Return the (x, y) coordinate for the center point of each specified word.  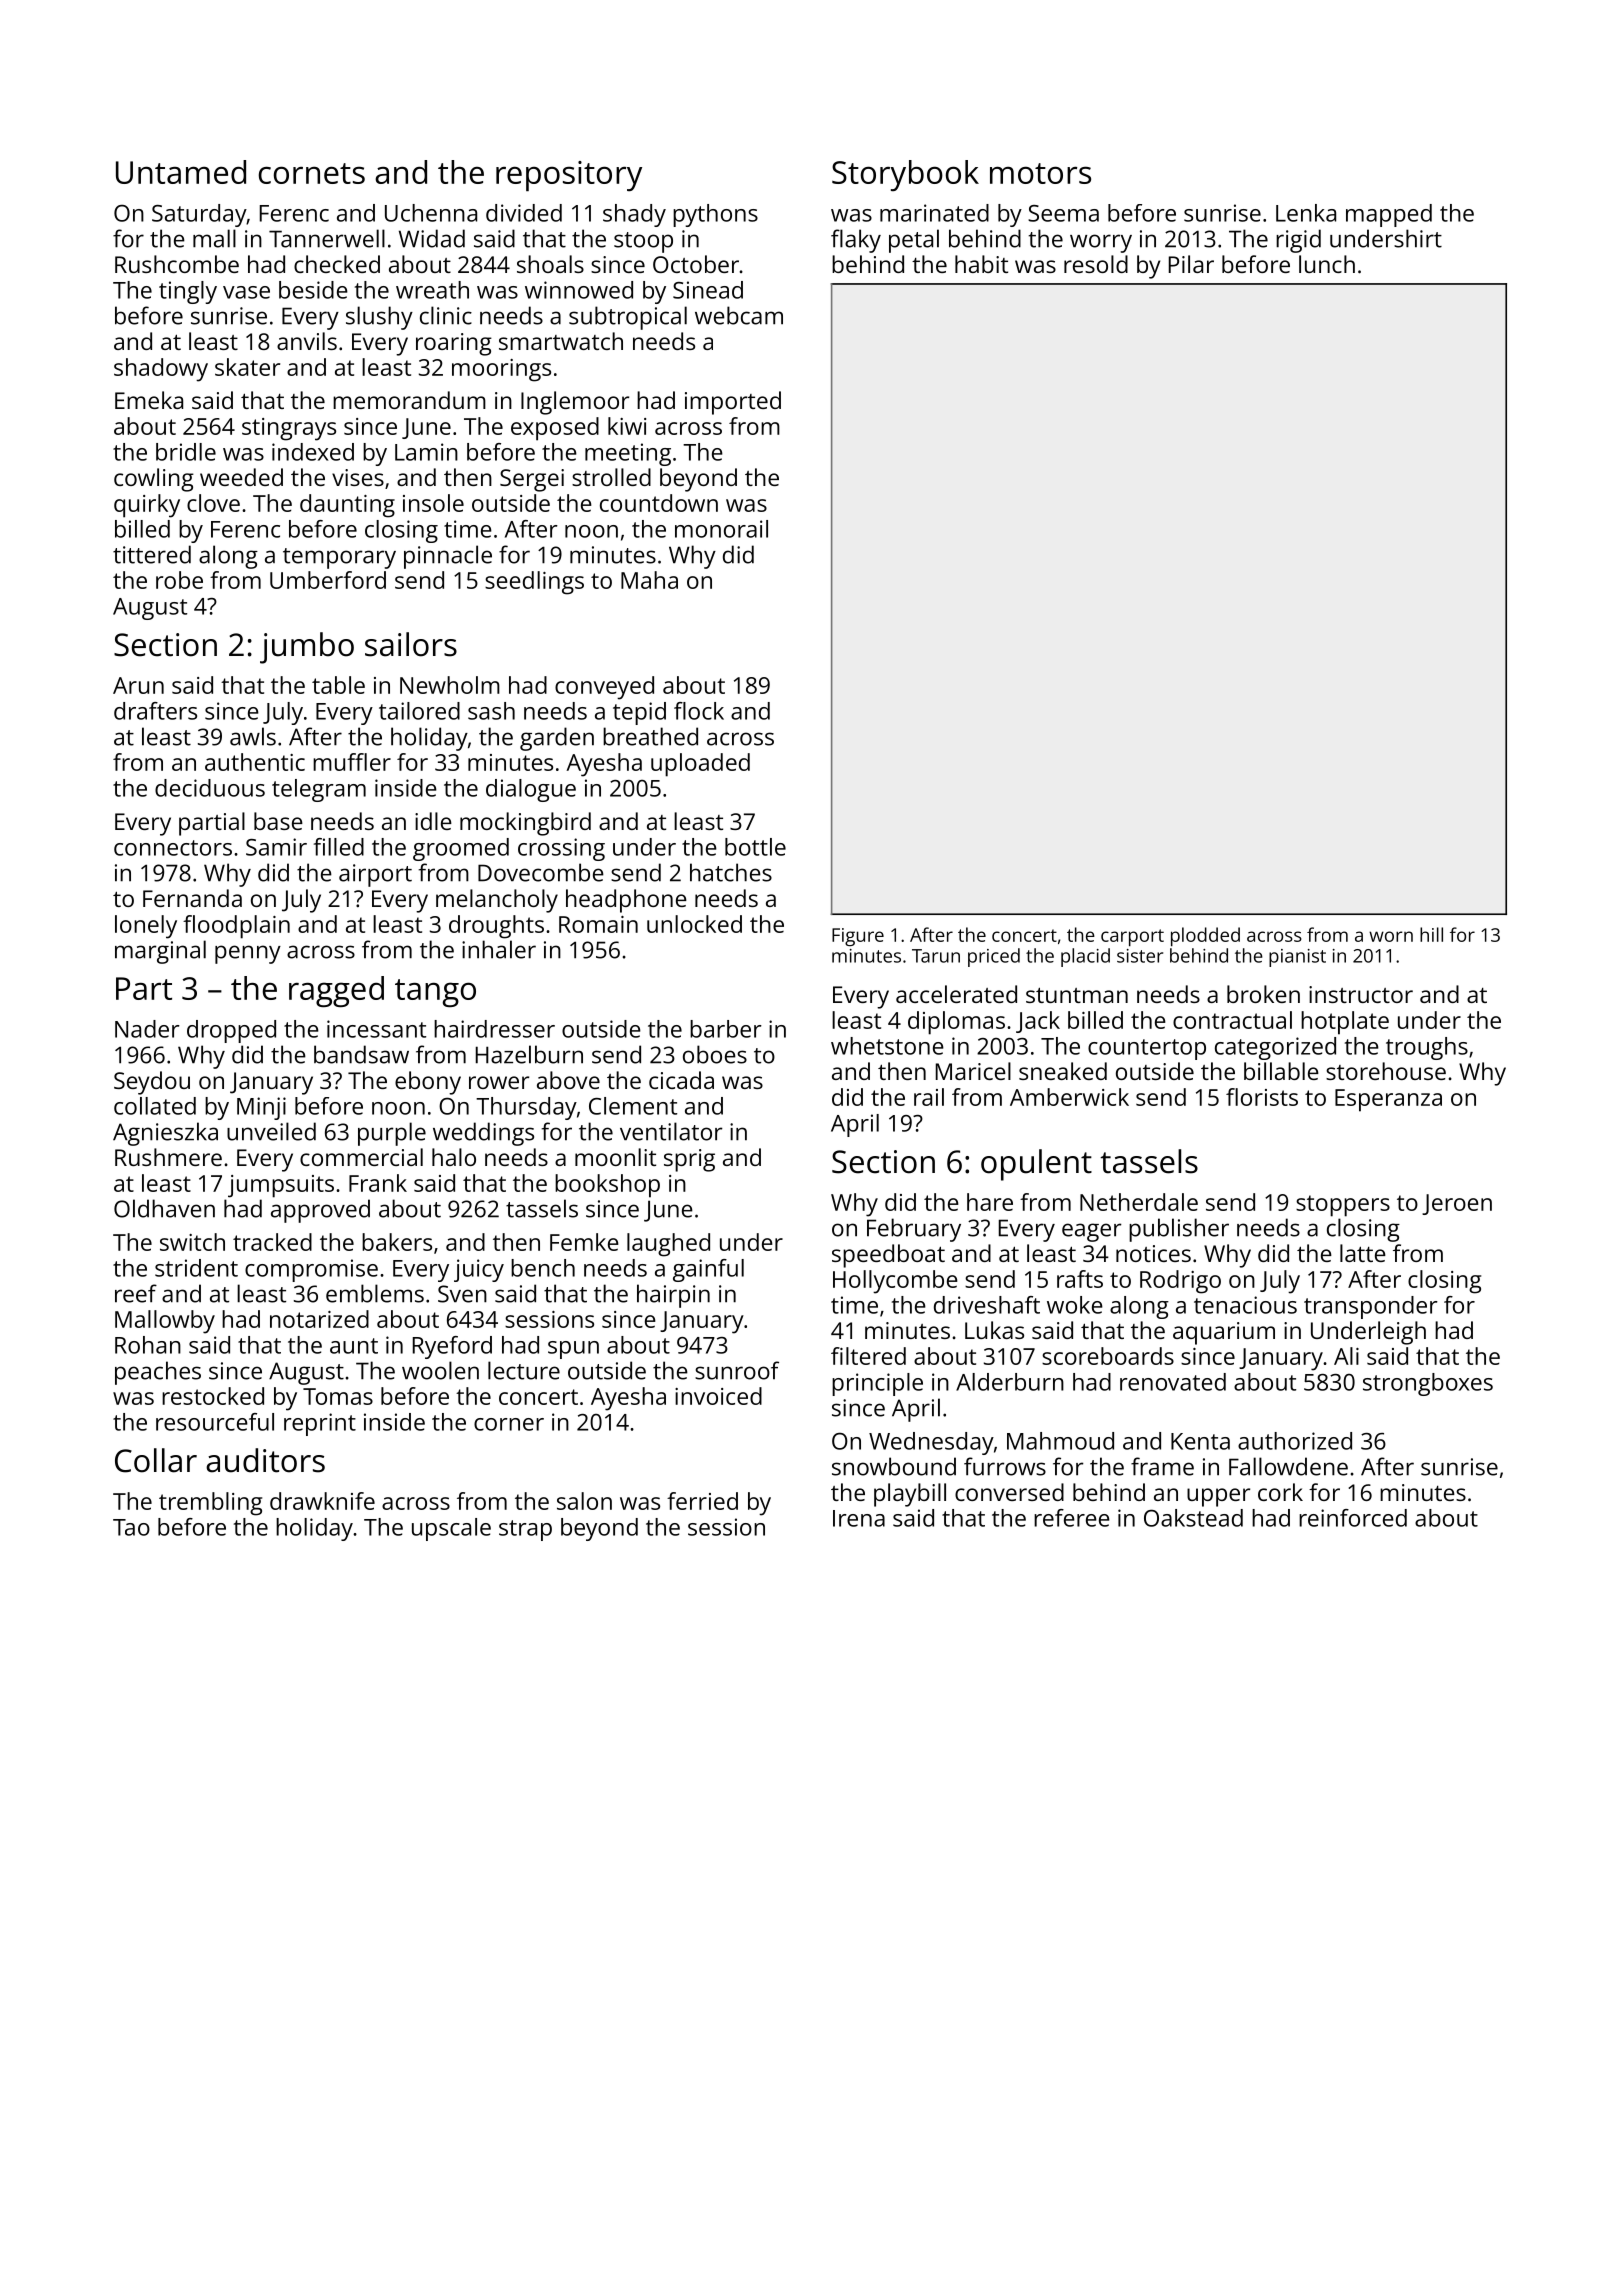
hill (1431, 934)
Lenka (1306, 213)
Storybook (905, 175)
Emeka (149, 400)
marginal (160, 952)
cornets (312, 173)
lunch (1327, 264)
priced (994, 957)
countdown (659, 503)
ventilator (671, 1131)
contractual (1232, 1020)
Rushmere (168, 1157)
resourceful (215, 1422)
